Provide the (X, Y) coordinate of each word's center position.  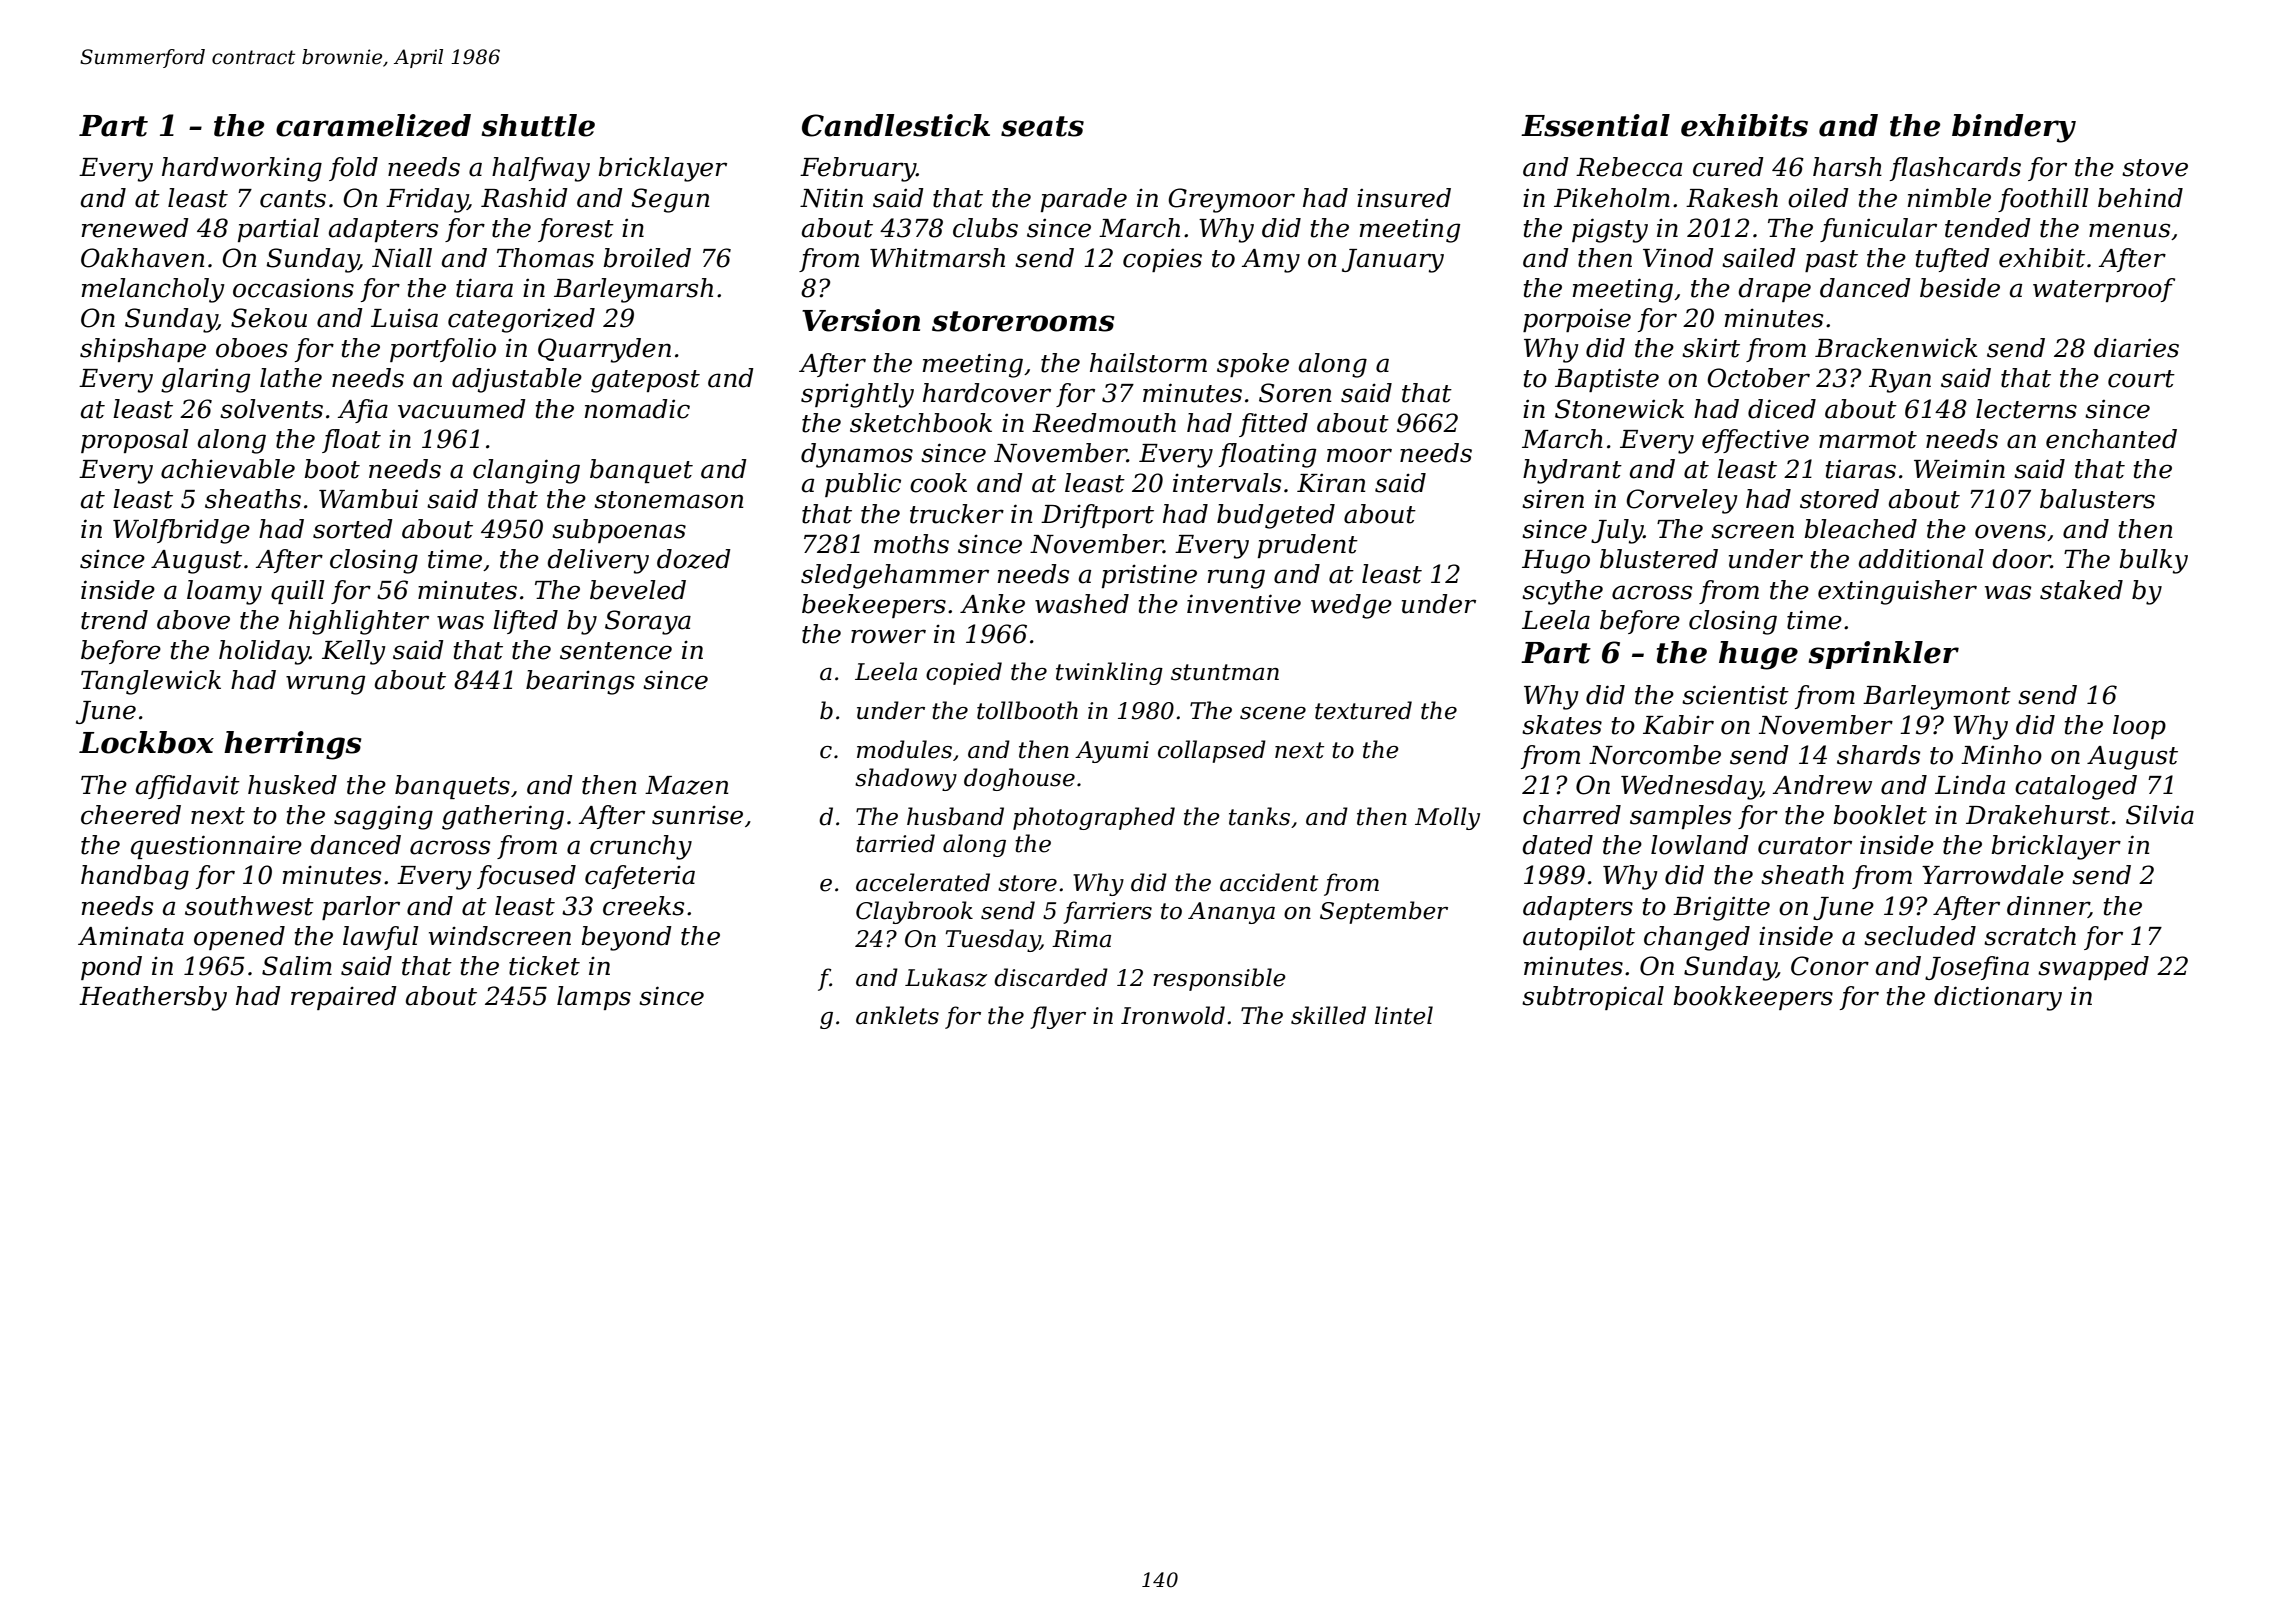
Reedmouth (1104, 423)
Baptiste (1607, 380)
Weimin (1959, 469)
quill (298, 592)
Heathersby (153, 998)
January (1393, 261)
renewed (135, 228)
